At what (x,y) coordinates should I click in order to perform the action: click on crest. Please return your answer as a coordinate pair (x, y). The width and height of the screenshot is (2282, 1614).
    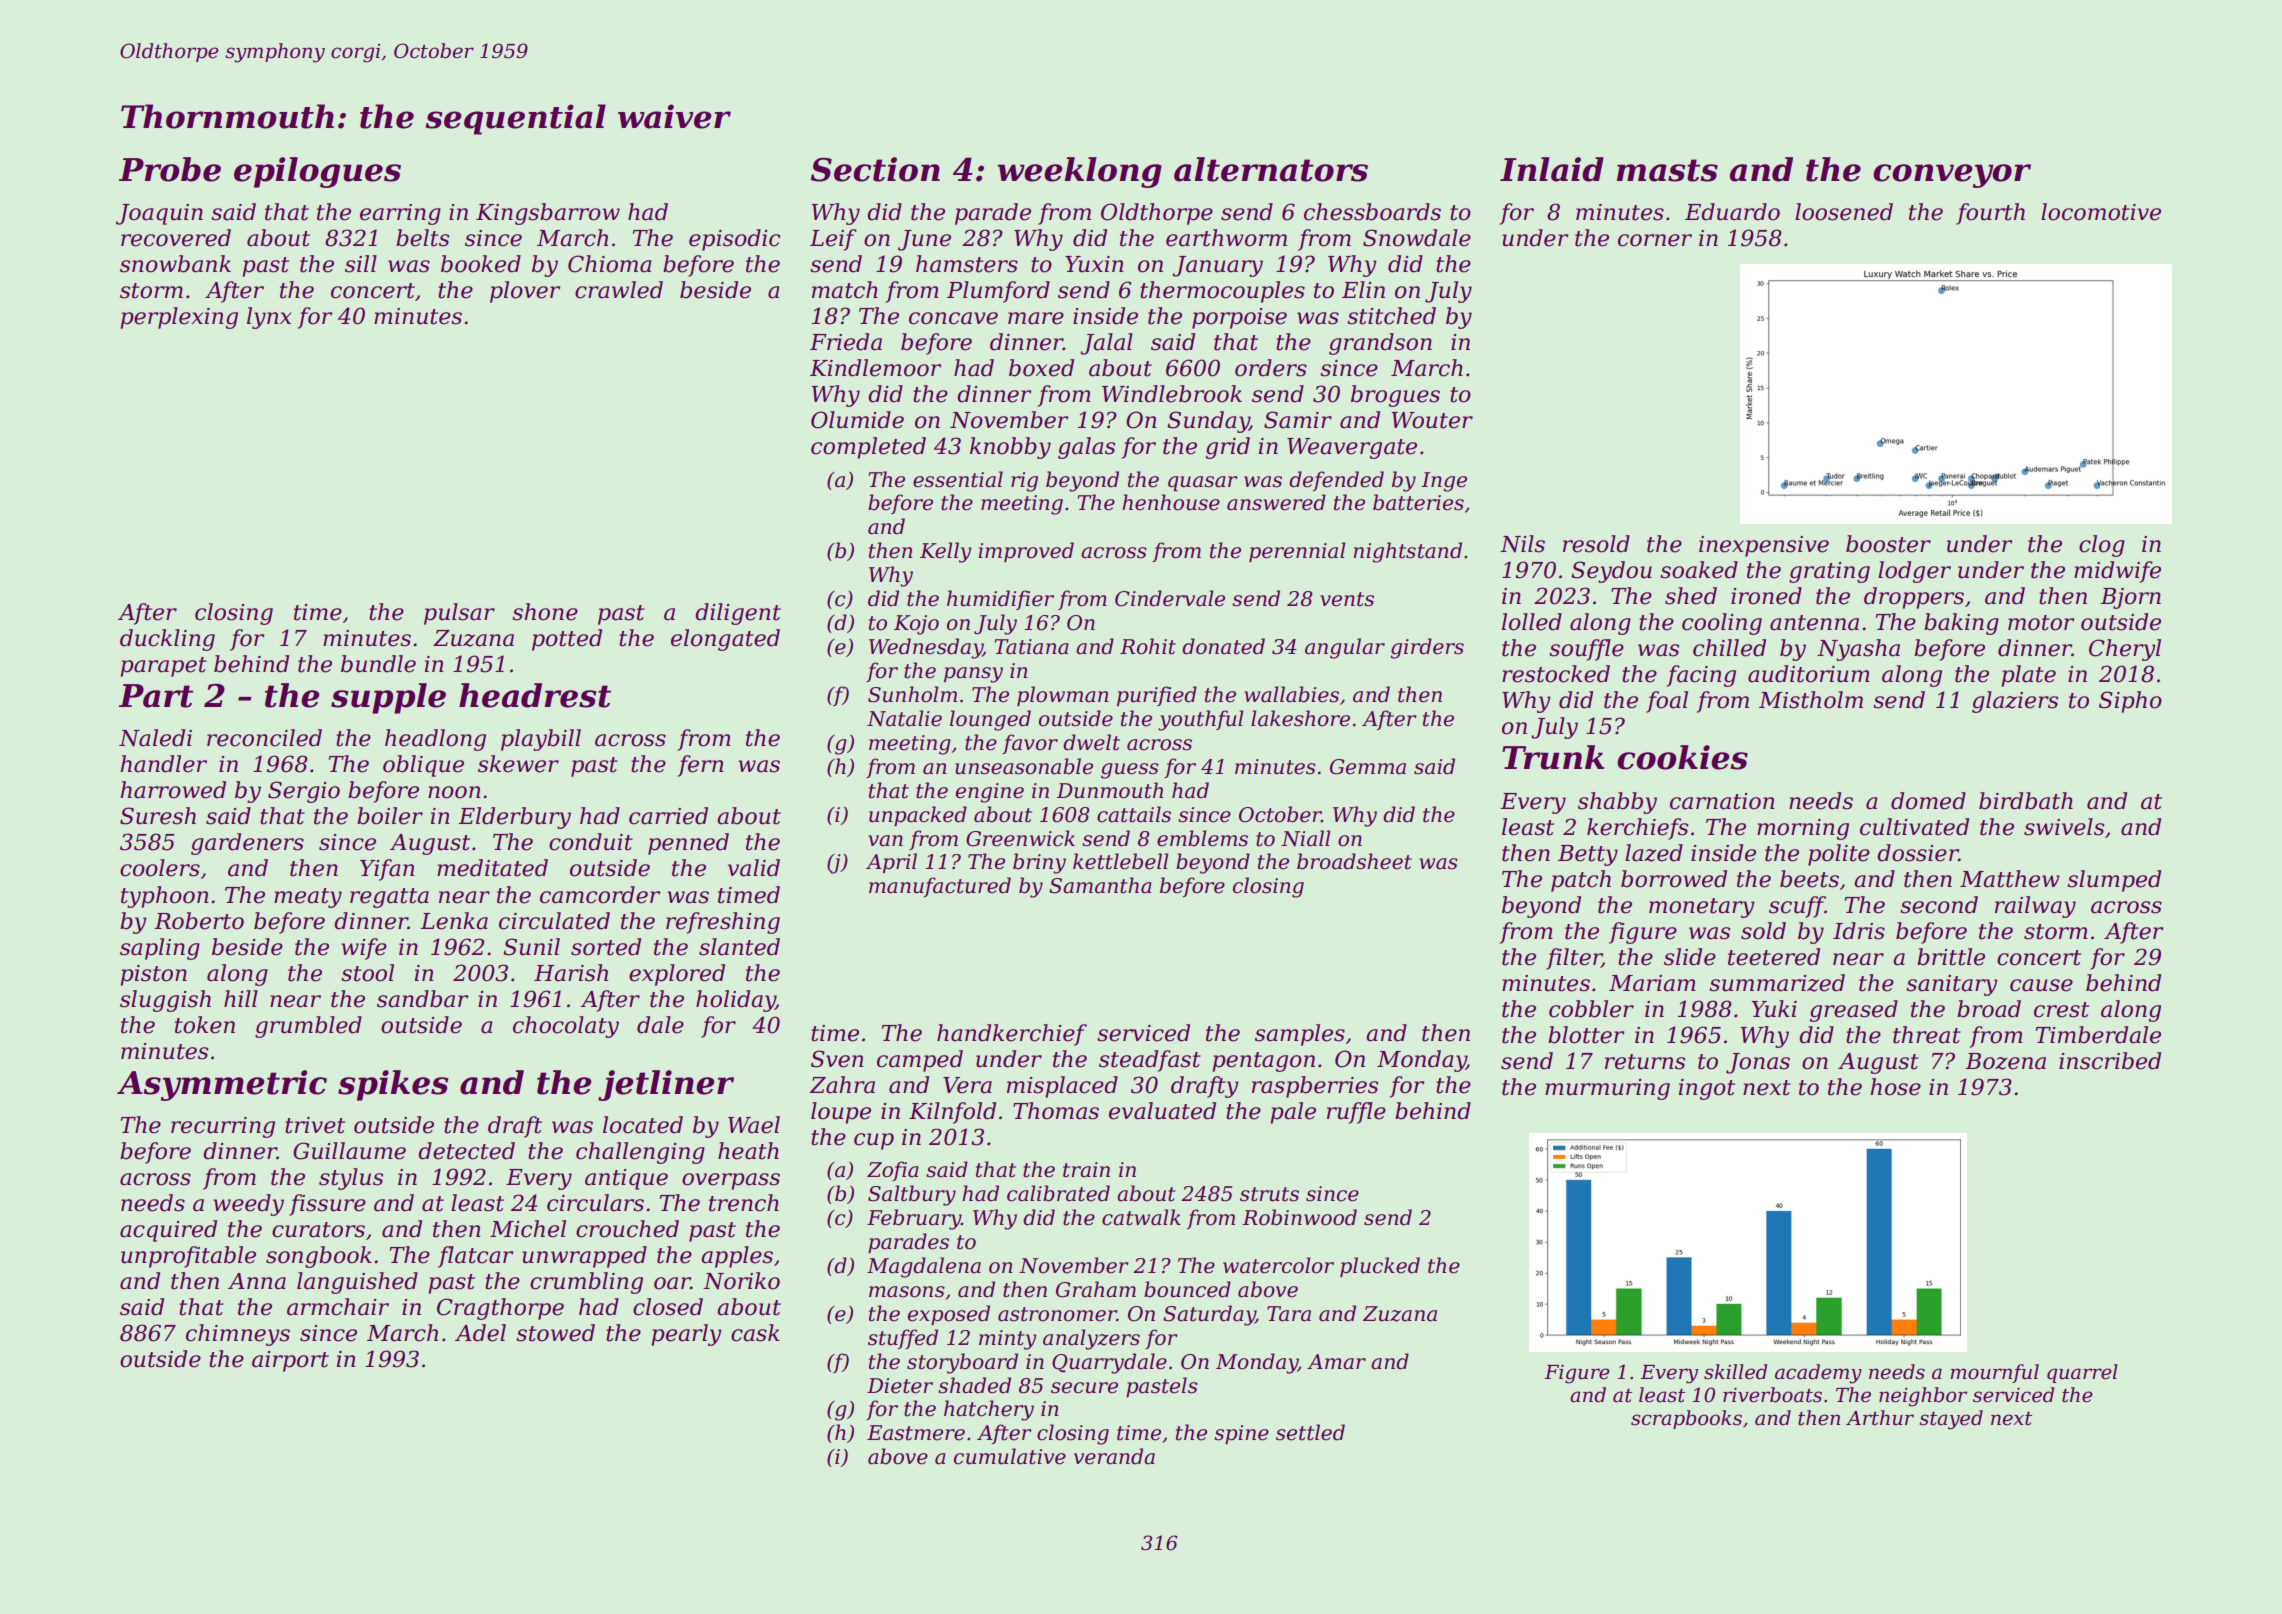
    Looking at the image, I should click on (2061, 1010).
